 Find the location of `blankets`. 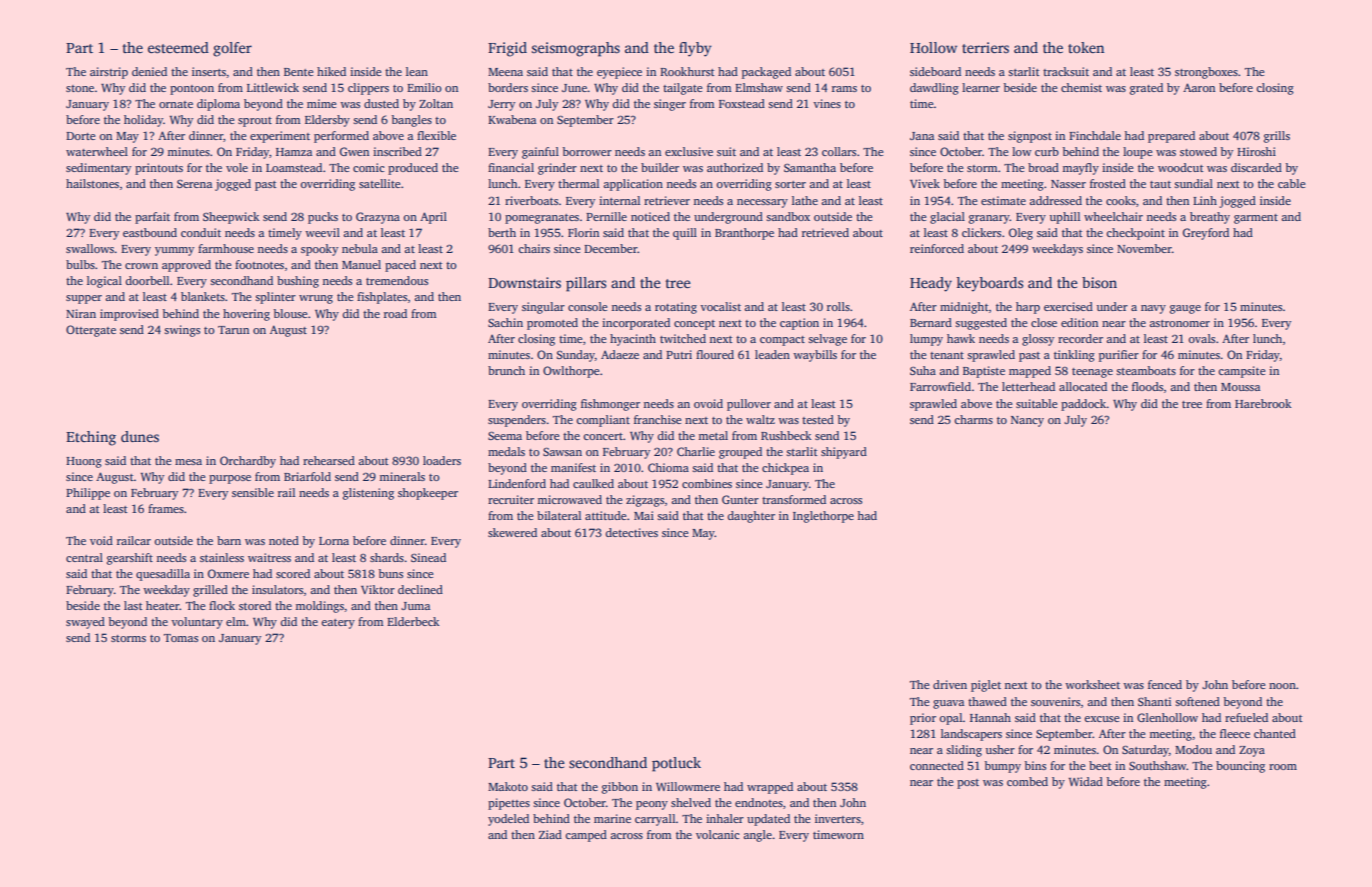

blankets is located at coordinates (203, 296).
